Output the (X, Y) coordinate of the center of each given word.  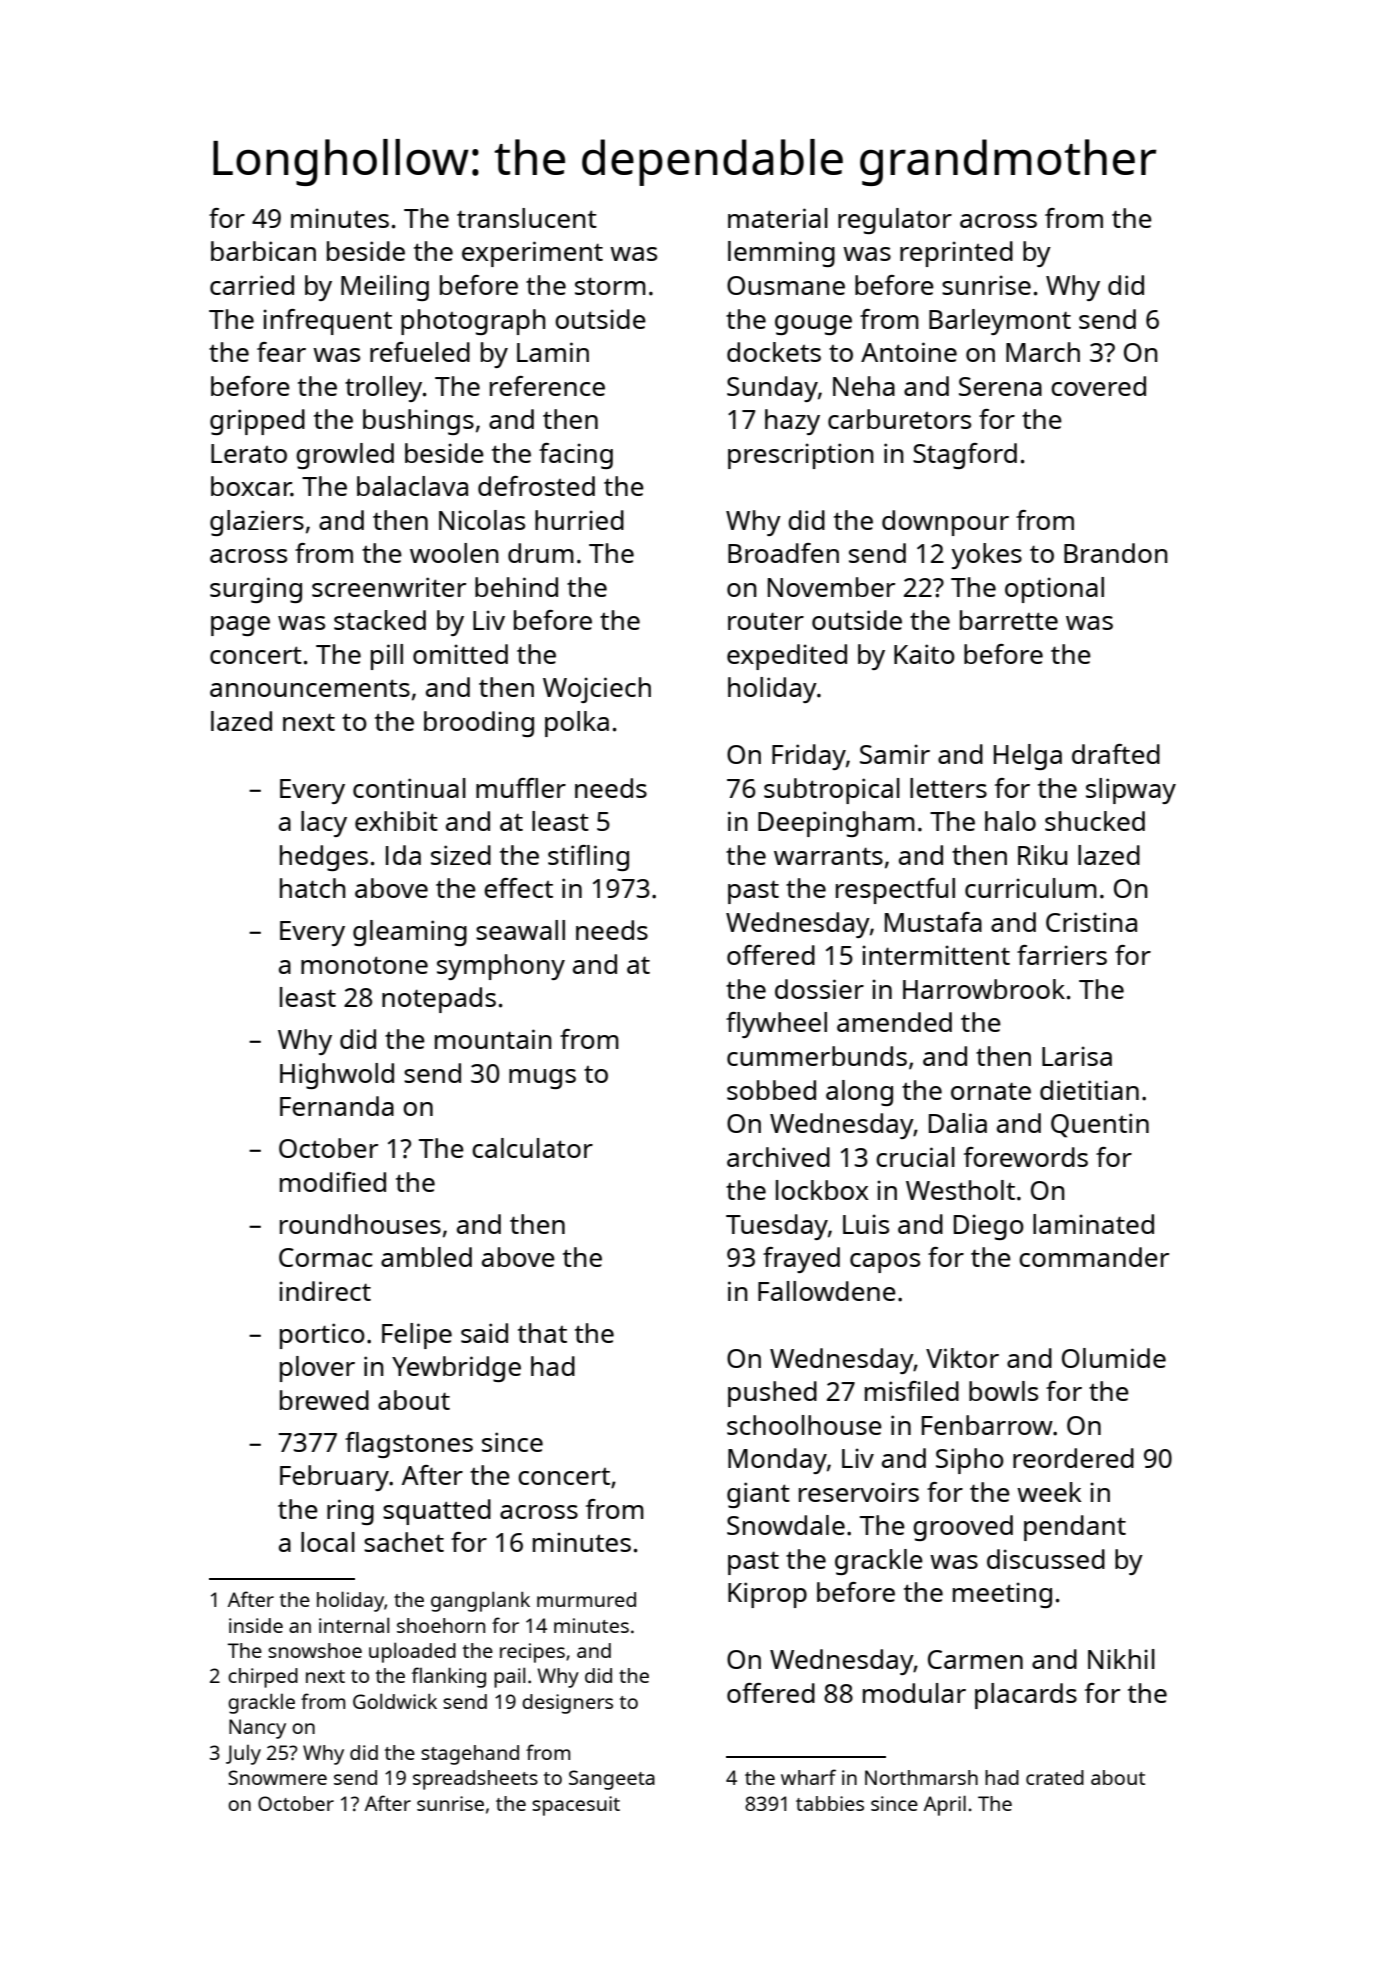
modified (333, 1182)
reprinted (956, 254)
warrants (828, 856)
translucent (527, 218)
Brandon (1116, 553)
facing (576, 456)
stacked (380, 620)
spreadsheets (475, 1780)
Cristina (1091, 922)
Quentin (1100, 1125)
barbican (263, 251)
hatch (313, 888)
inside (256, 1625)
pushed (772, 1394)
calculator (532, 1148)
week (1049, 1492)
